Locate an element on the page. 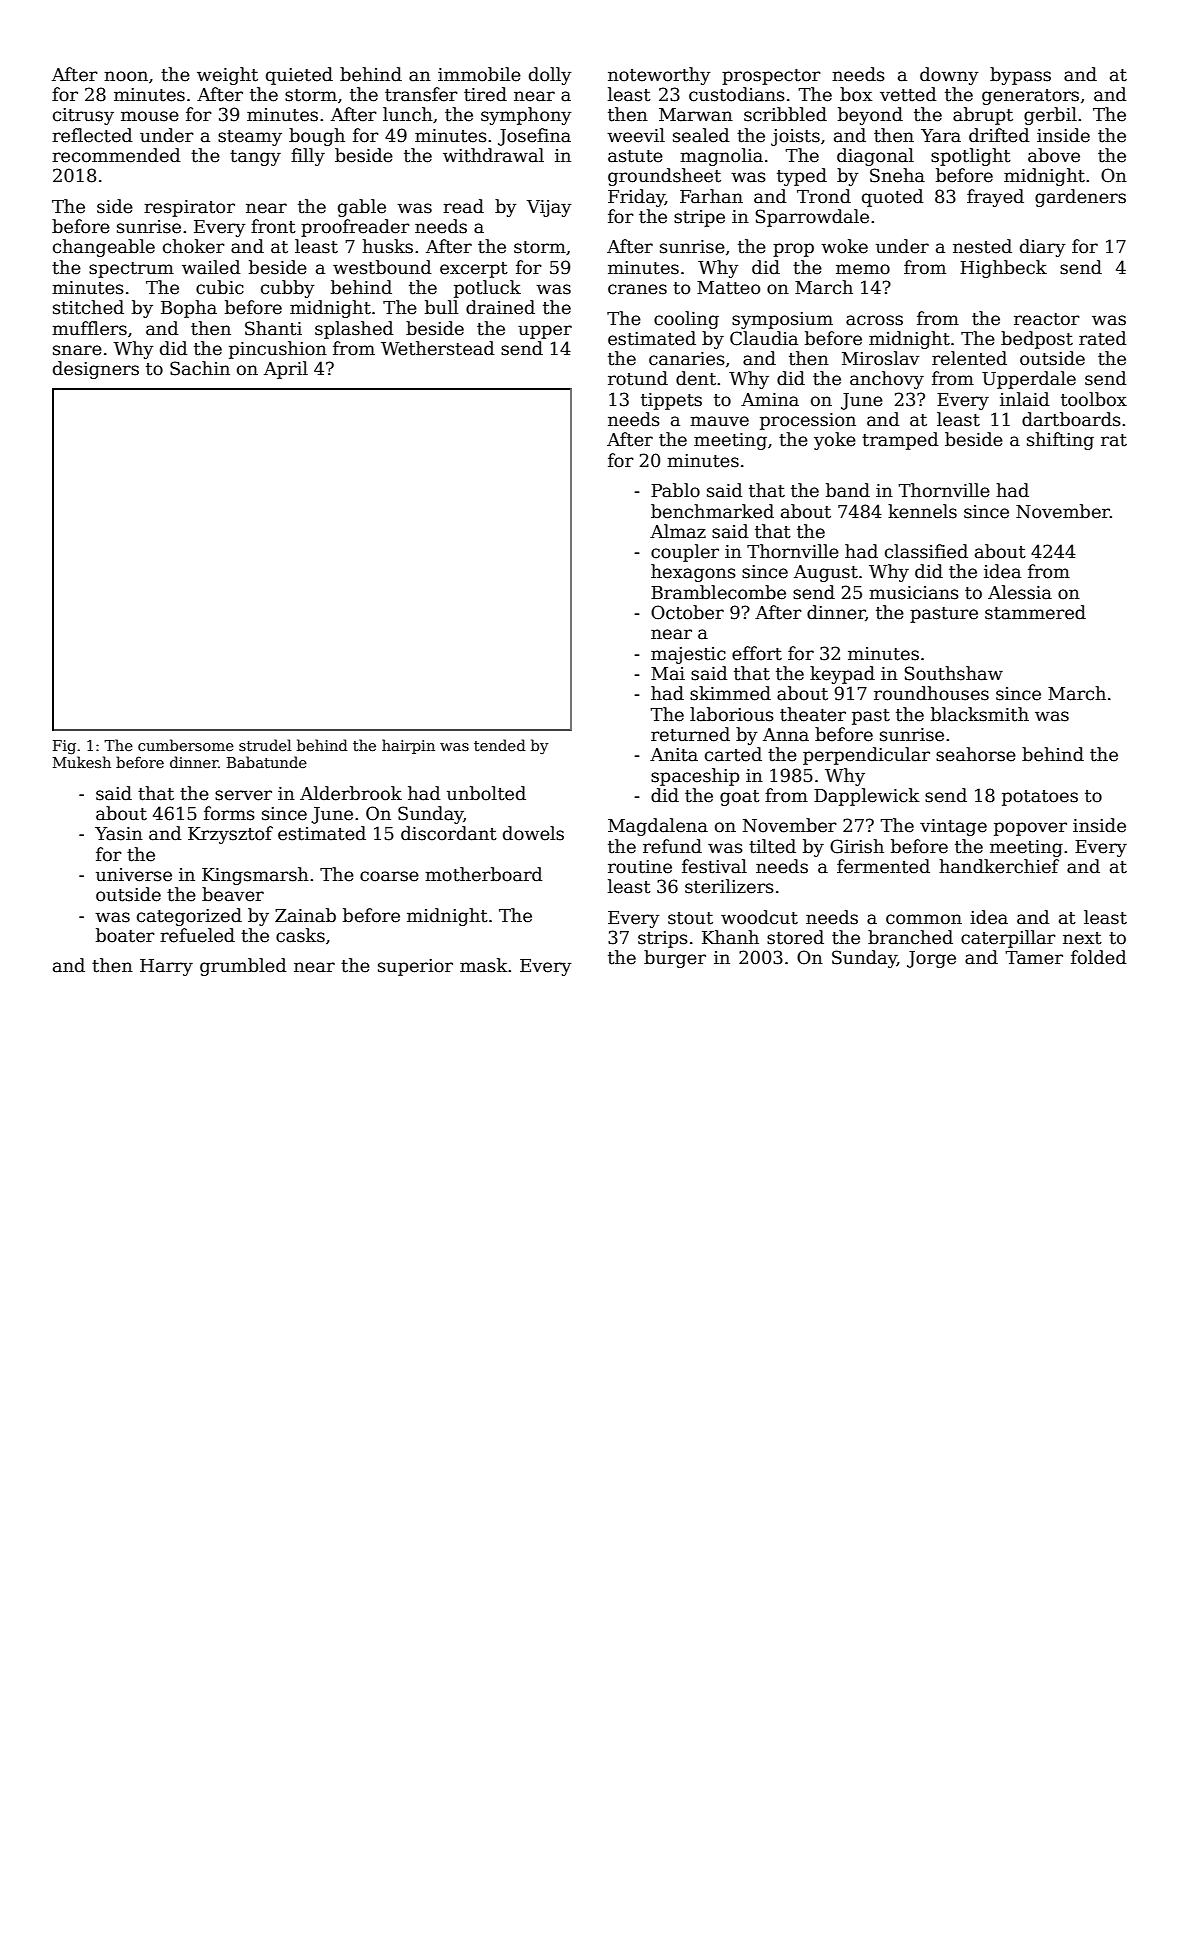  Farhan is located at coordinates (711, 196).
